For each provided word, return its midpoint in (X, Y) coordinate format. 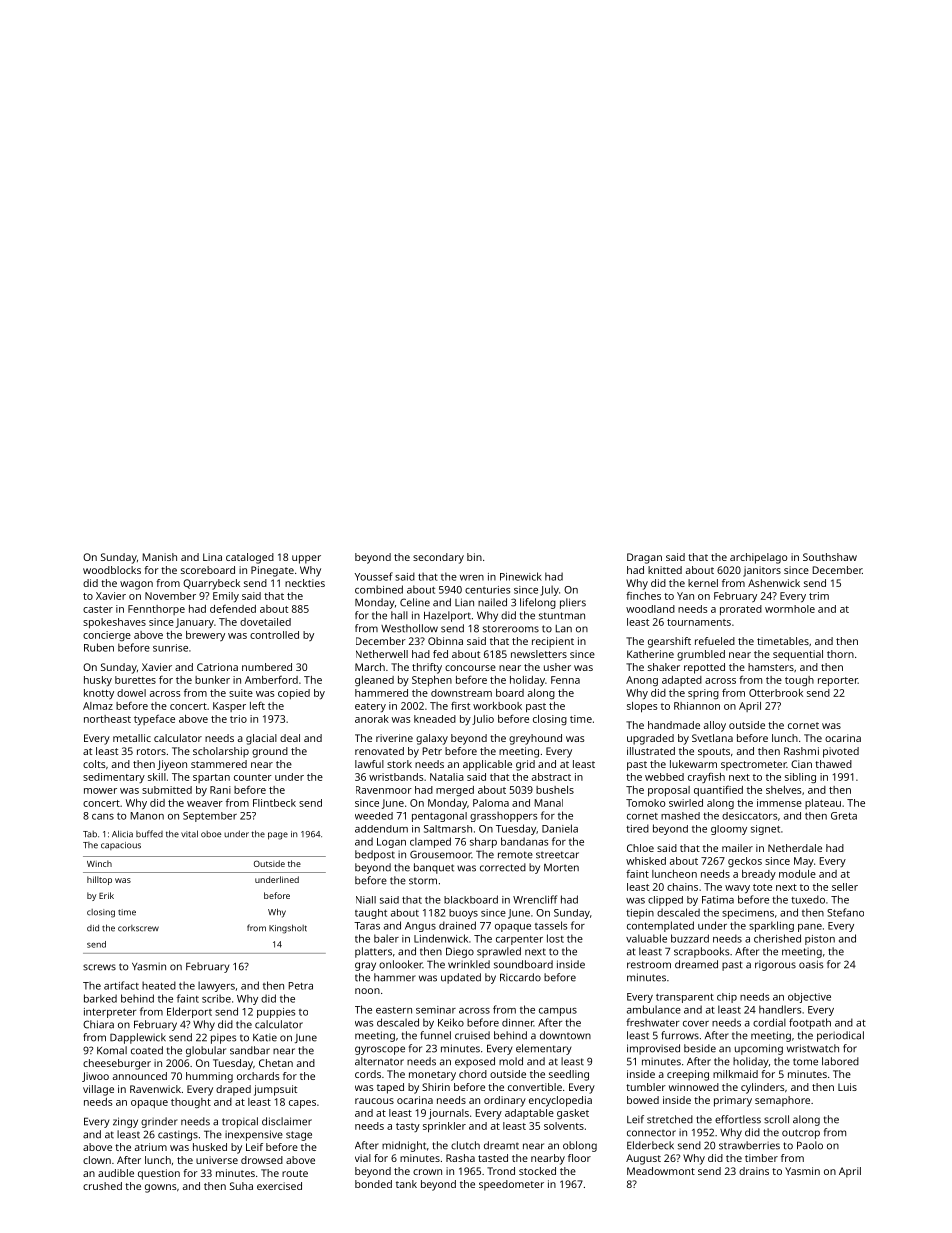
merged (455, 791)
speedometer (511, 1185)
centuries (487, 590)
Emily (226, 597)
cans (103, 817)
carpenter (519, 940)
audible (116, 1173)
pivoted (841, 752)
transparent (685, 998)
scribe (216, 998)
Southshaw (830, 557)
